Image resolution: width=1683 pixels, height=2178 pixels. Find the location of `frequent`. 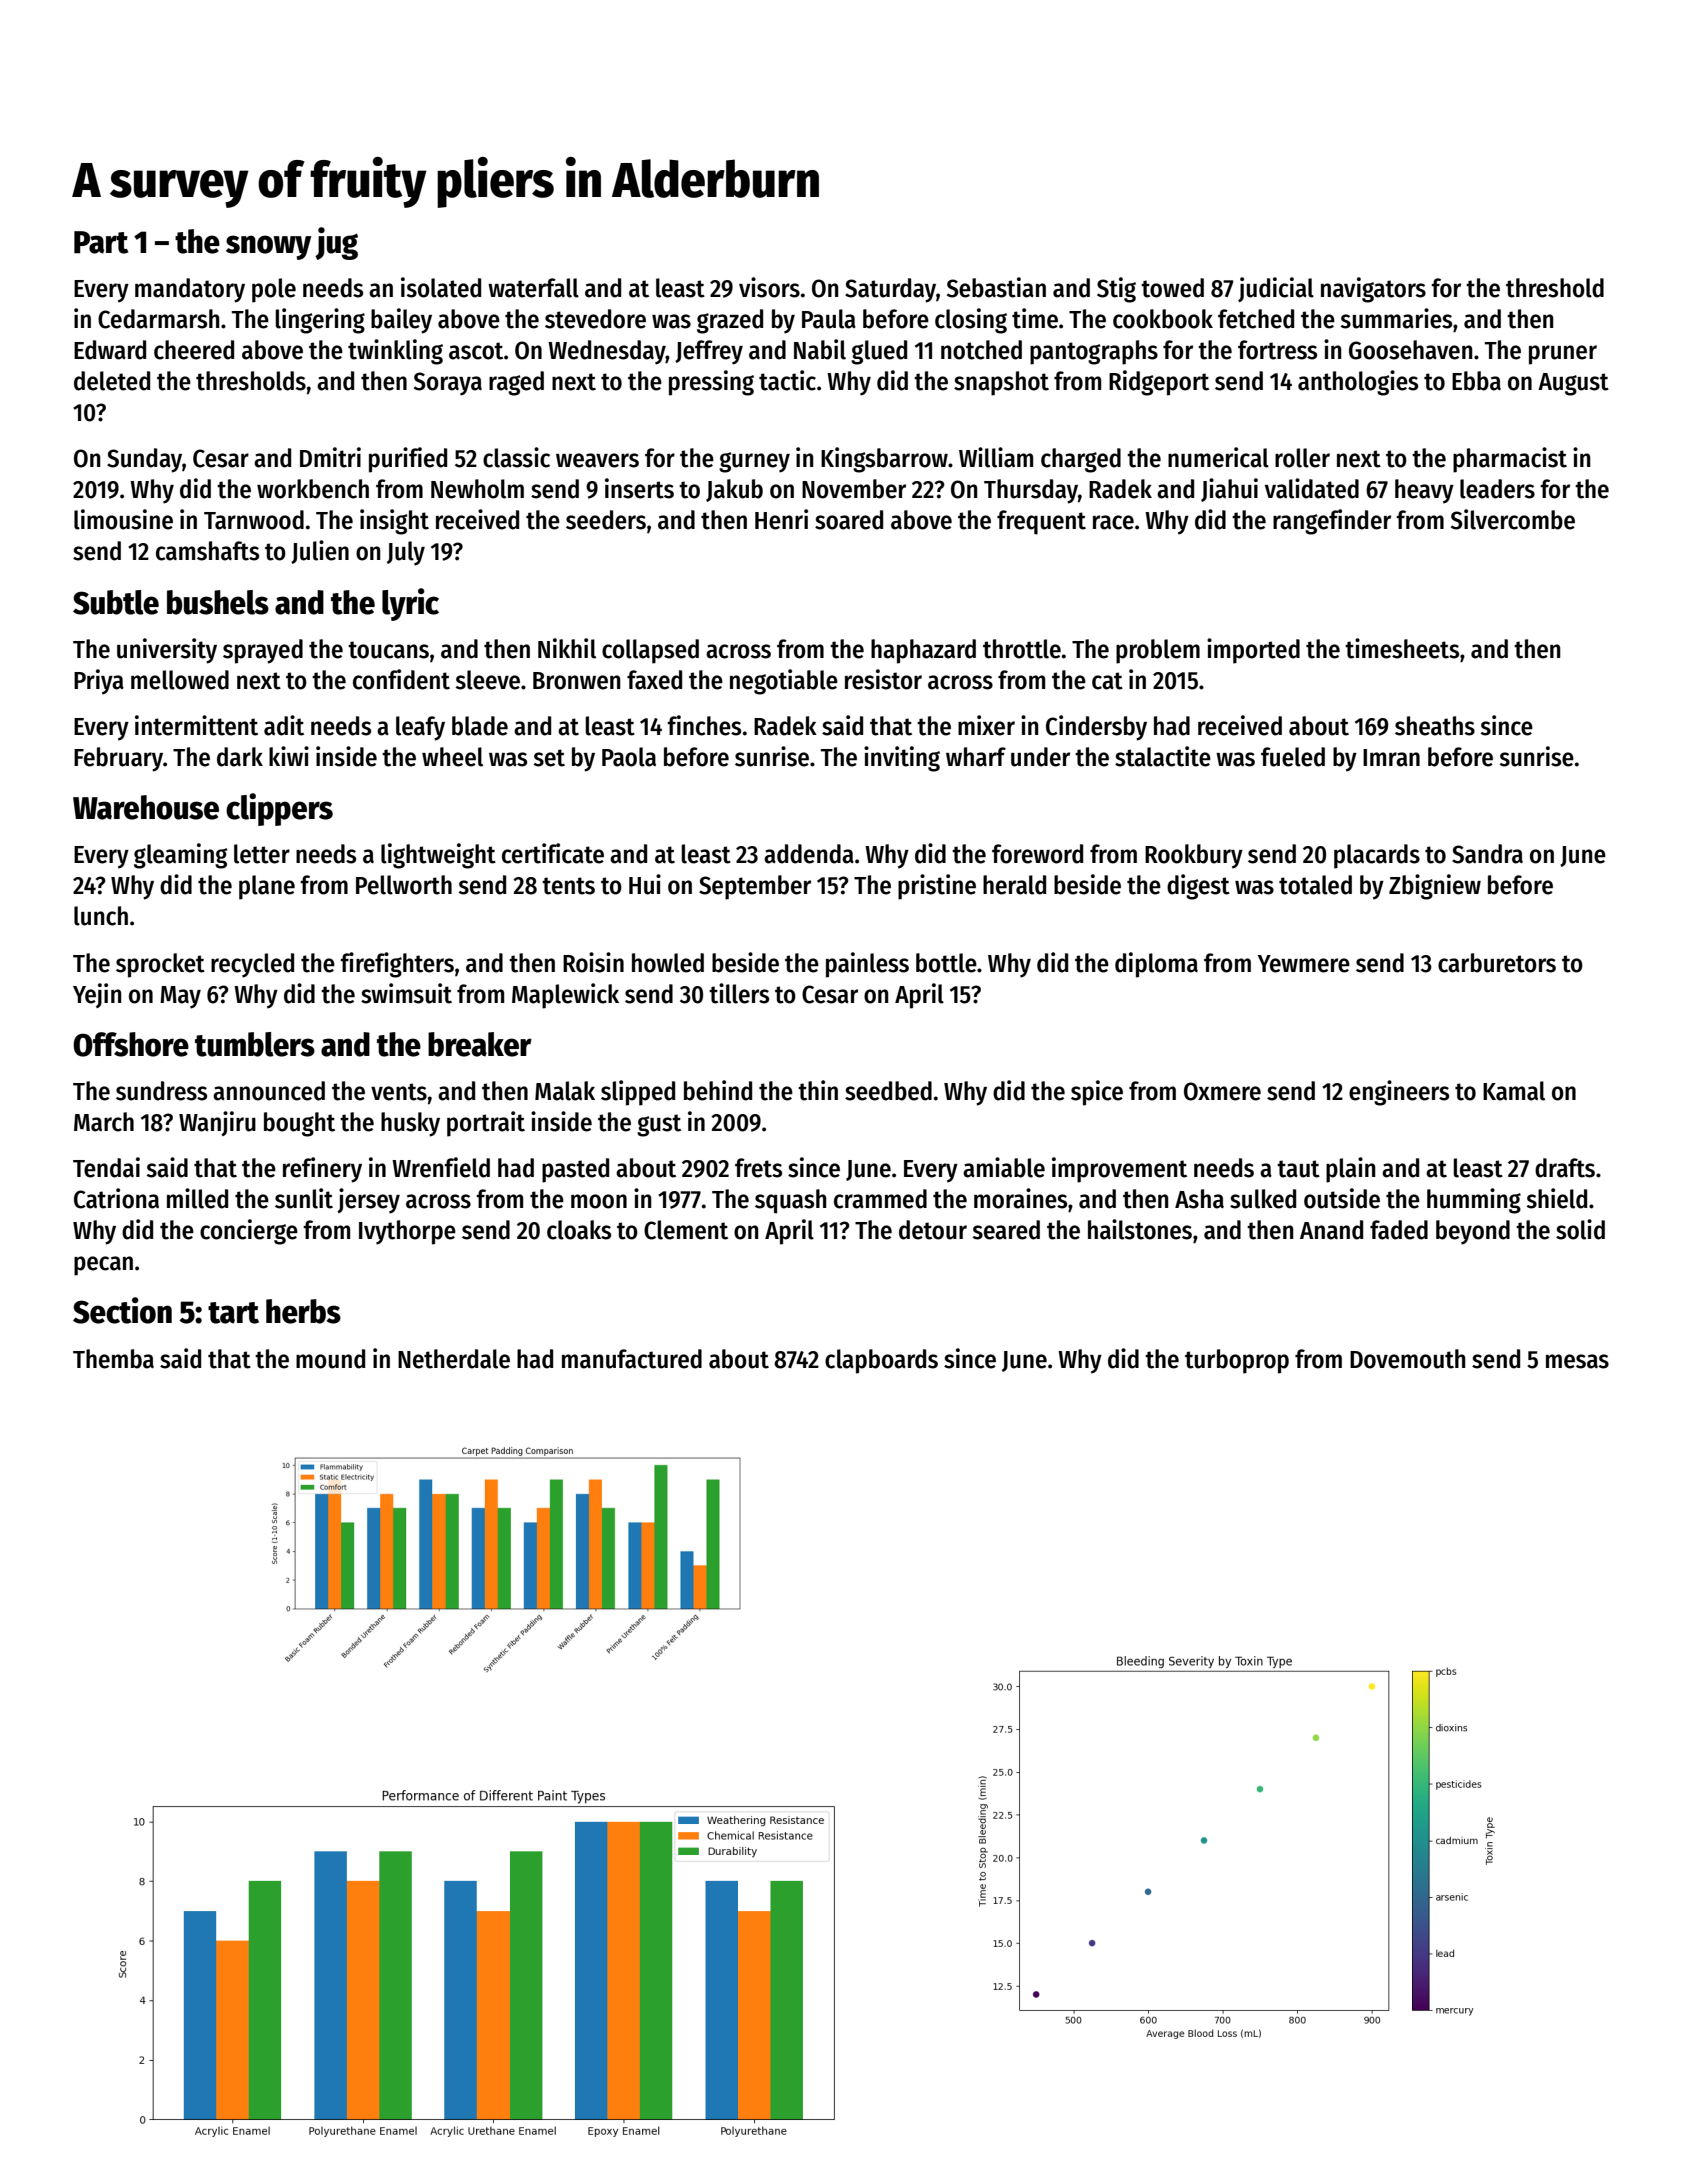

frequent is located at coordinates (1041, 522).
